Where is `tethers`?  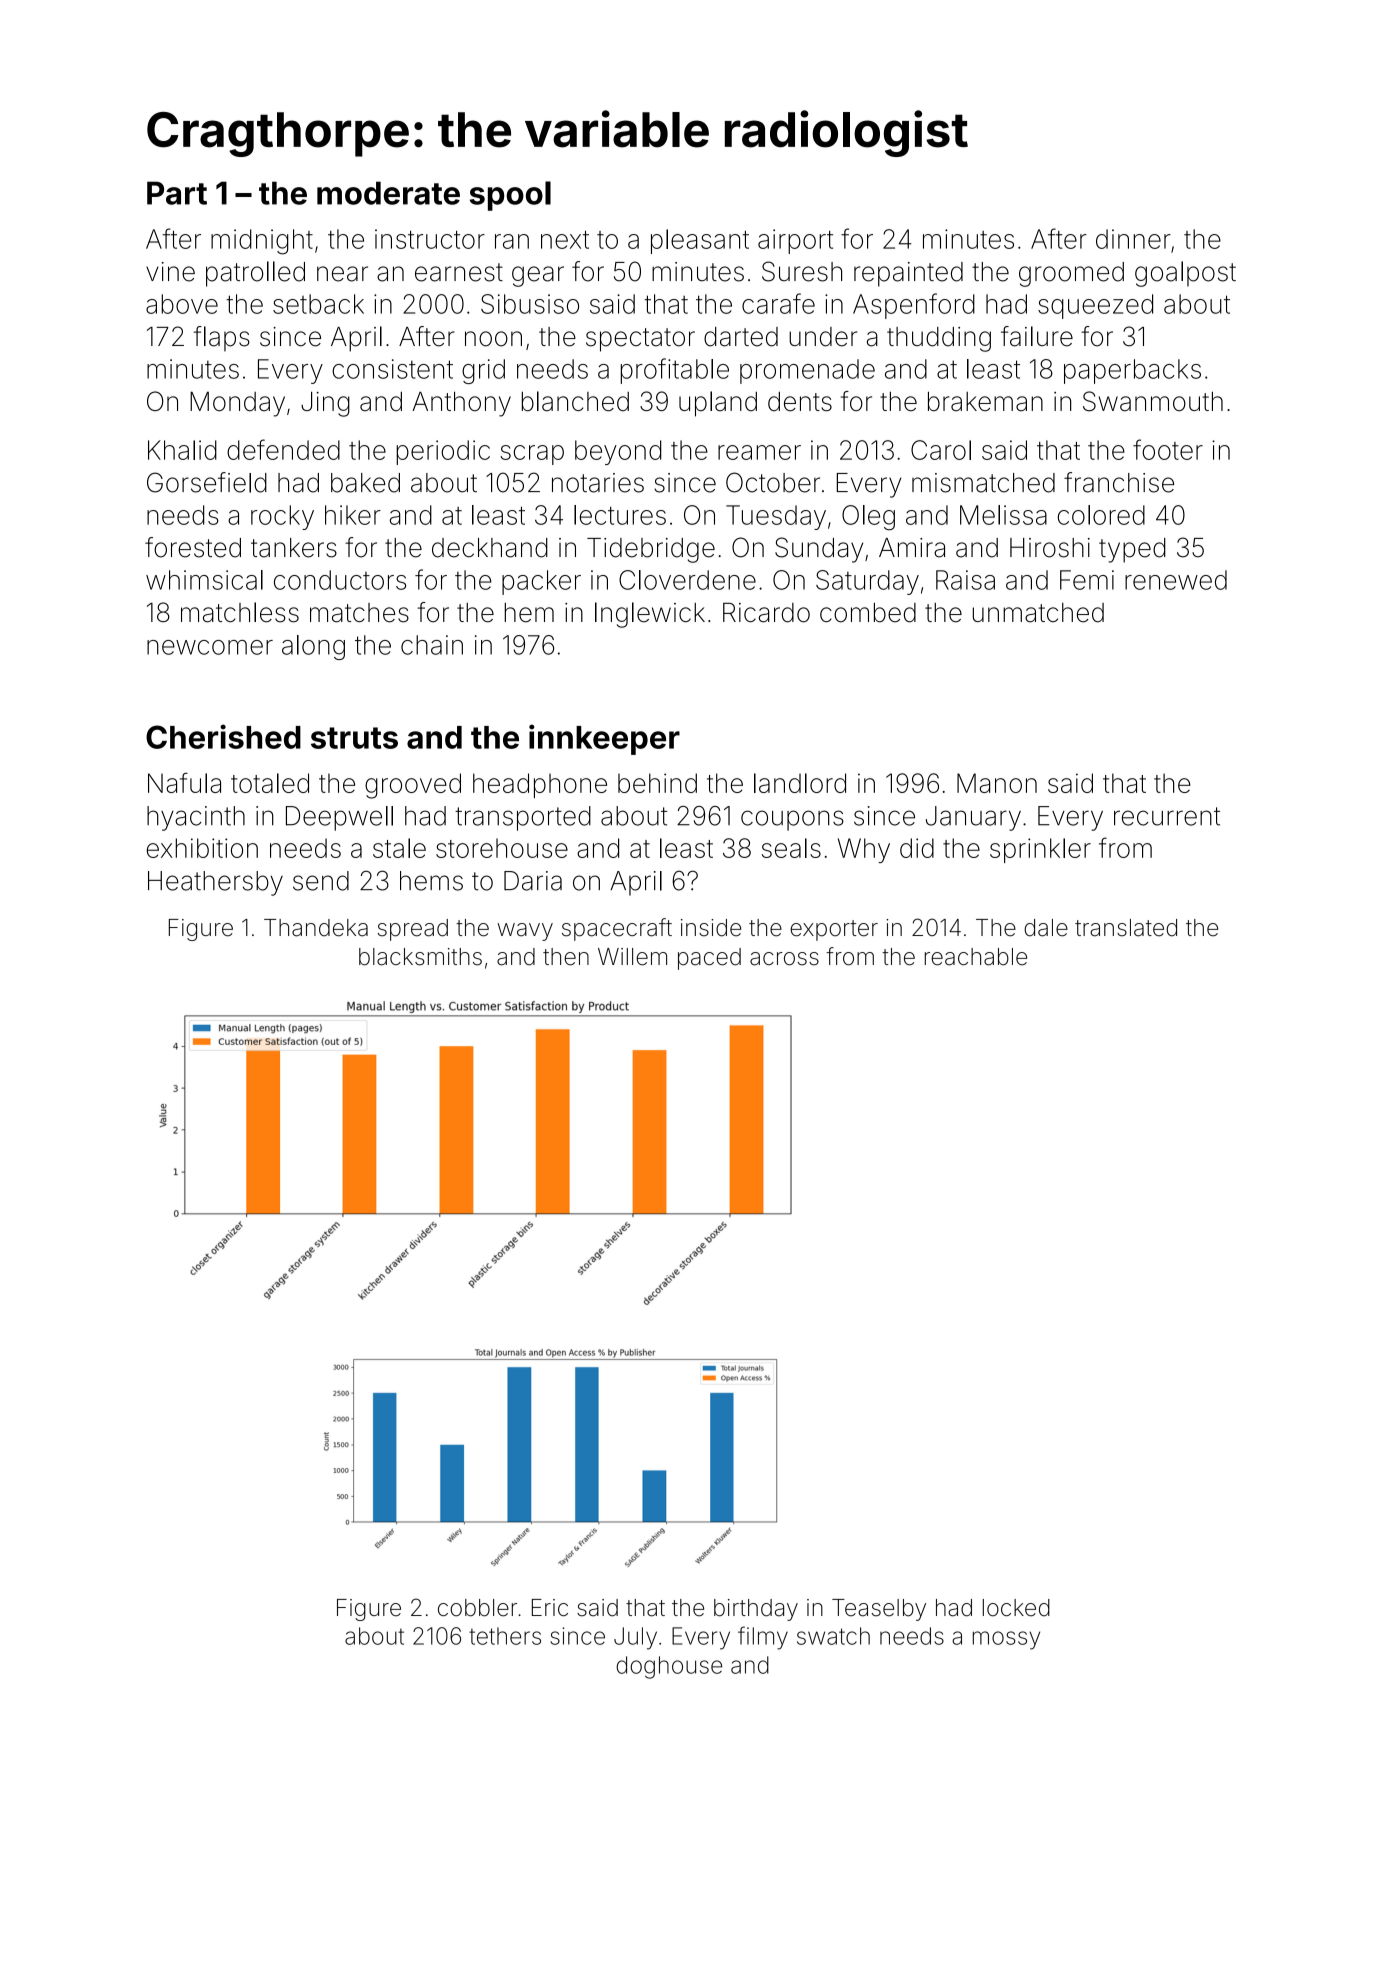 tethers is located at coordinates (505, 1636).
